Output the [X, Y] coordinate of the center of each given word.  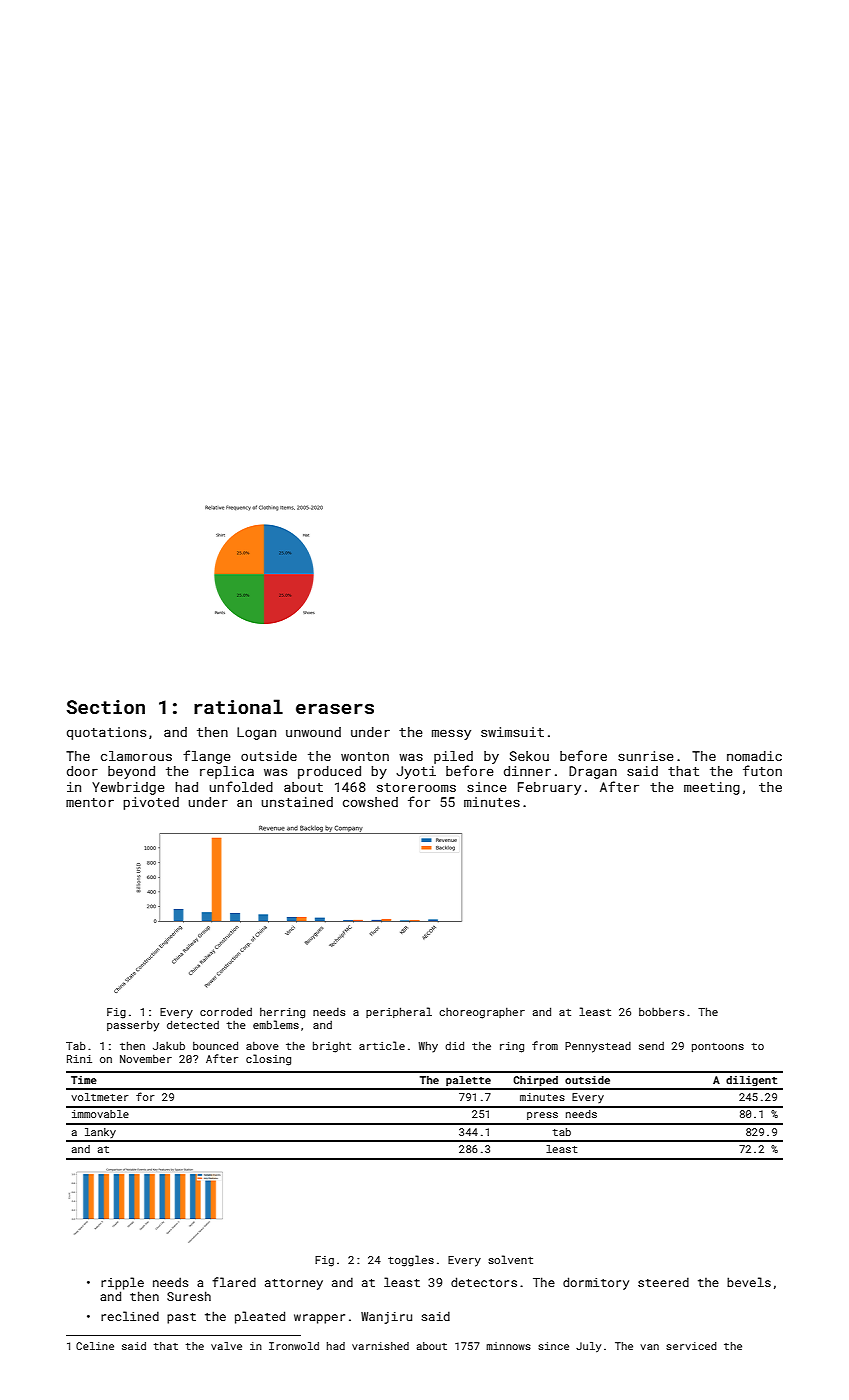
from [545, 1045]
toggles [411, 1261]
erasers [335, 708]
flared [234, 1282]
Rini [79, 1059]
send [651, 1046]
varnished [380, 1346]
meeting [712, 788]
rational [238, 706]
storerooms [416, 787]
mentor [90, 802]
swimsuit [512, 732]
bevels [749, 1282]
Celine [95, 1346]
